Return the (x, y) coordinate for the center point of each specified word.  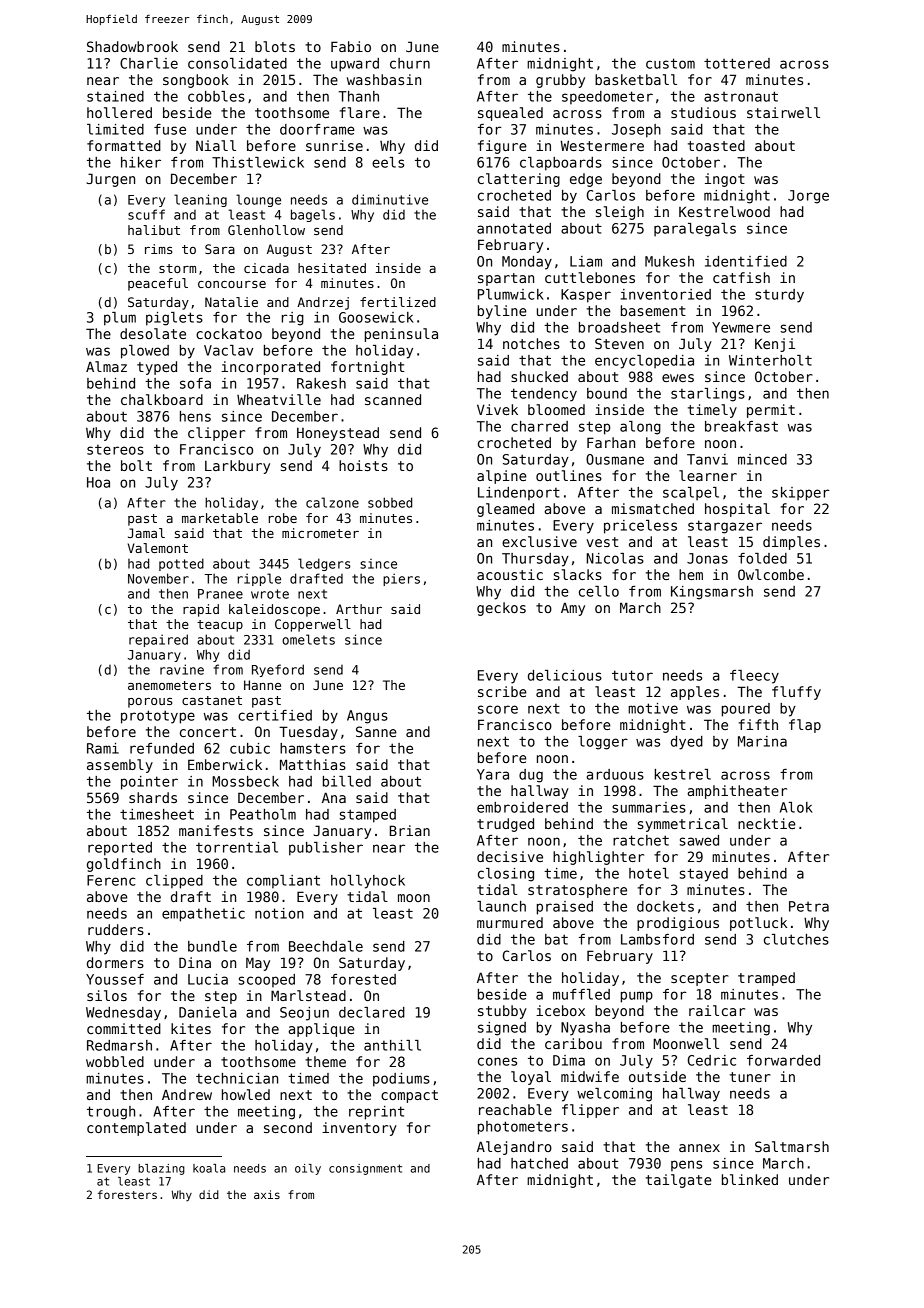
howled (246, 1094)
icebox (560, 1010)
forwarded (783, 1060)
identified (746, 261)
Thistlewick (258, 162)
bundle (212, 946)
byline (502, 312)
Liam (586, 261)
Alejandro (514, 1148)
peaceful (158, 284)
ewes (678, 378)
